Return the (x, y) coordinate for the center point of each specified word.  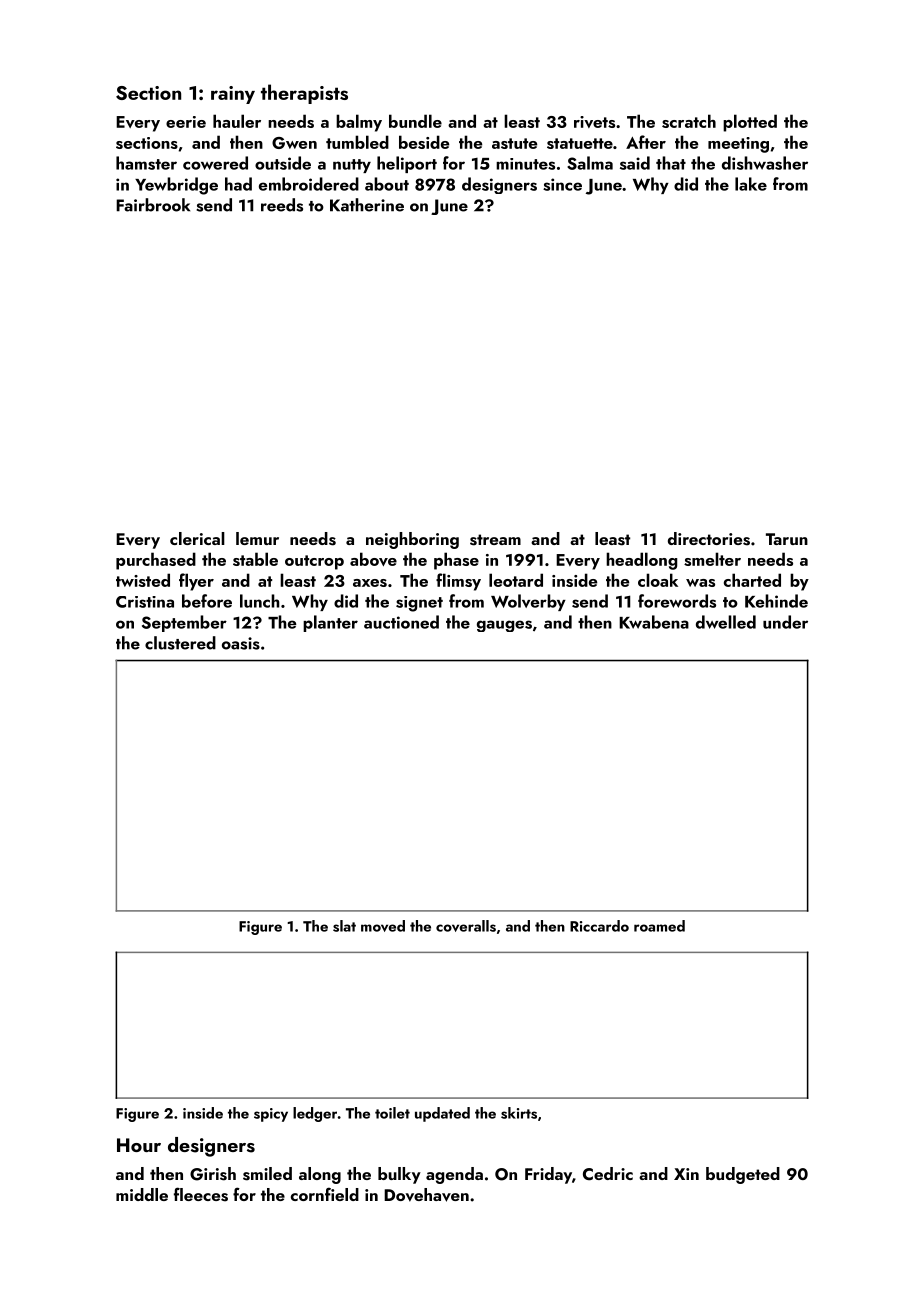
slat (344, 926)
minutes (525, 164)
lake (751, 184)
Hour (139, 1145)
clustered (180, 643)
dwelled (726, 622)
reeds (282, 205)
